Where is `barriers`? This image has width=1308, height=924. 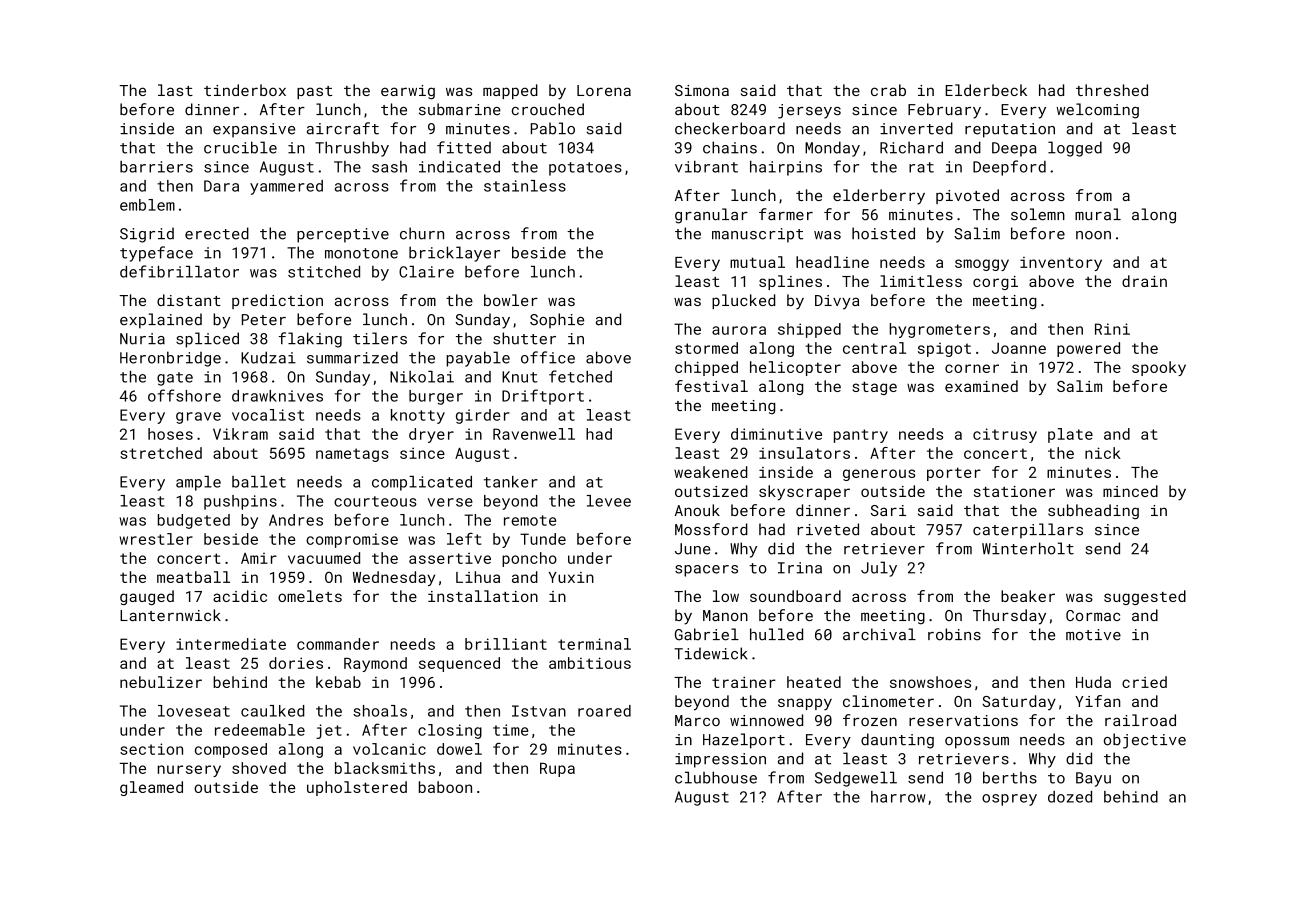
barriers is located at coordinates (156, 167).
